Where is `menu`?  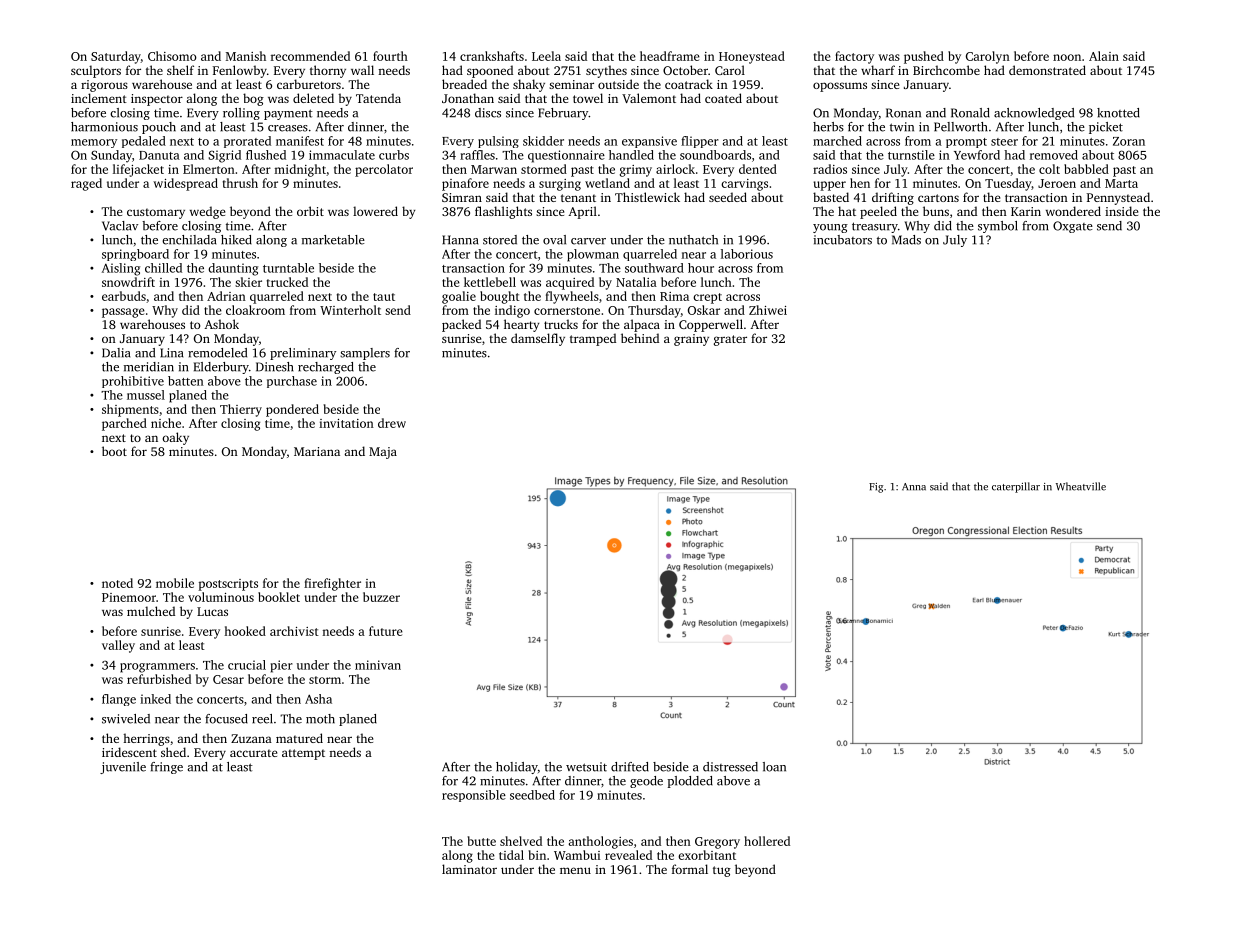
menu is located at coordinates (575, 870).
